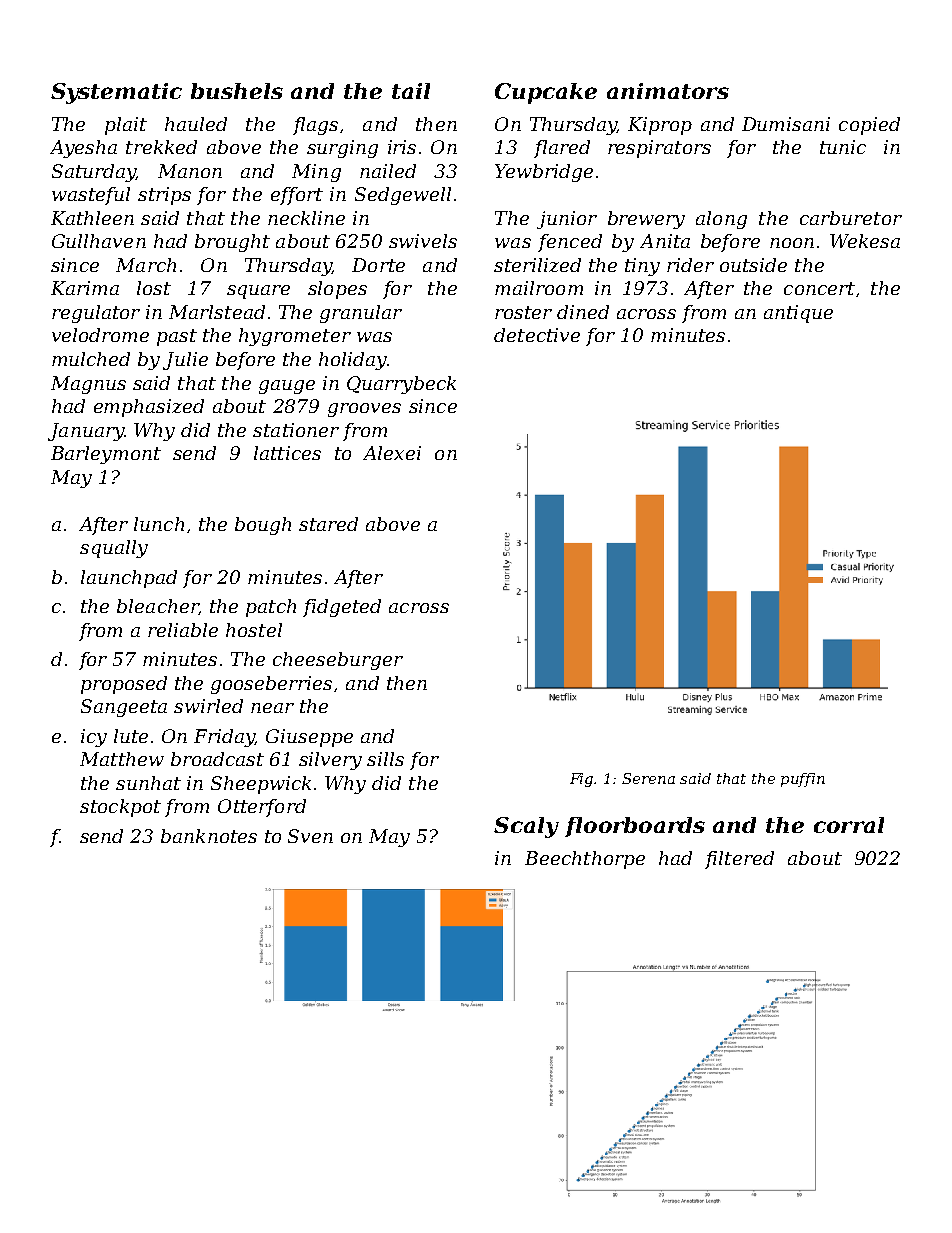 This screenshot has width=952, height=1233. I want to click on tunic, so click(843, 147).
